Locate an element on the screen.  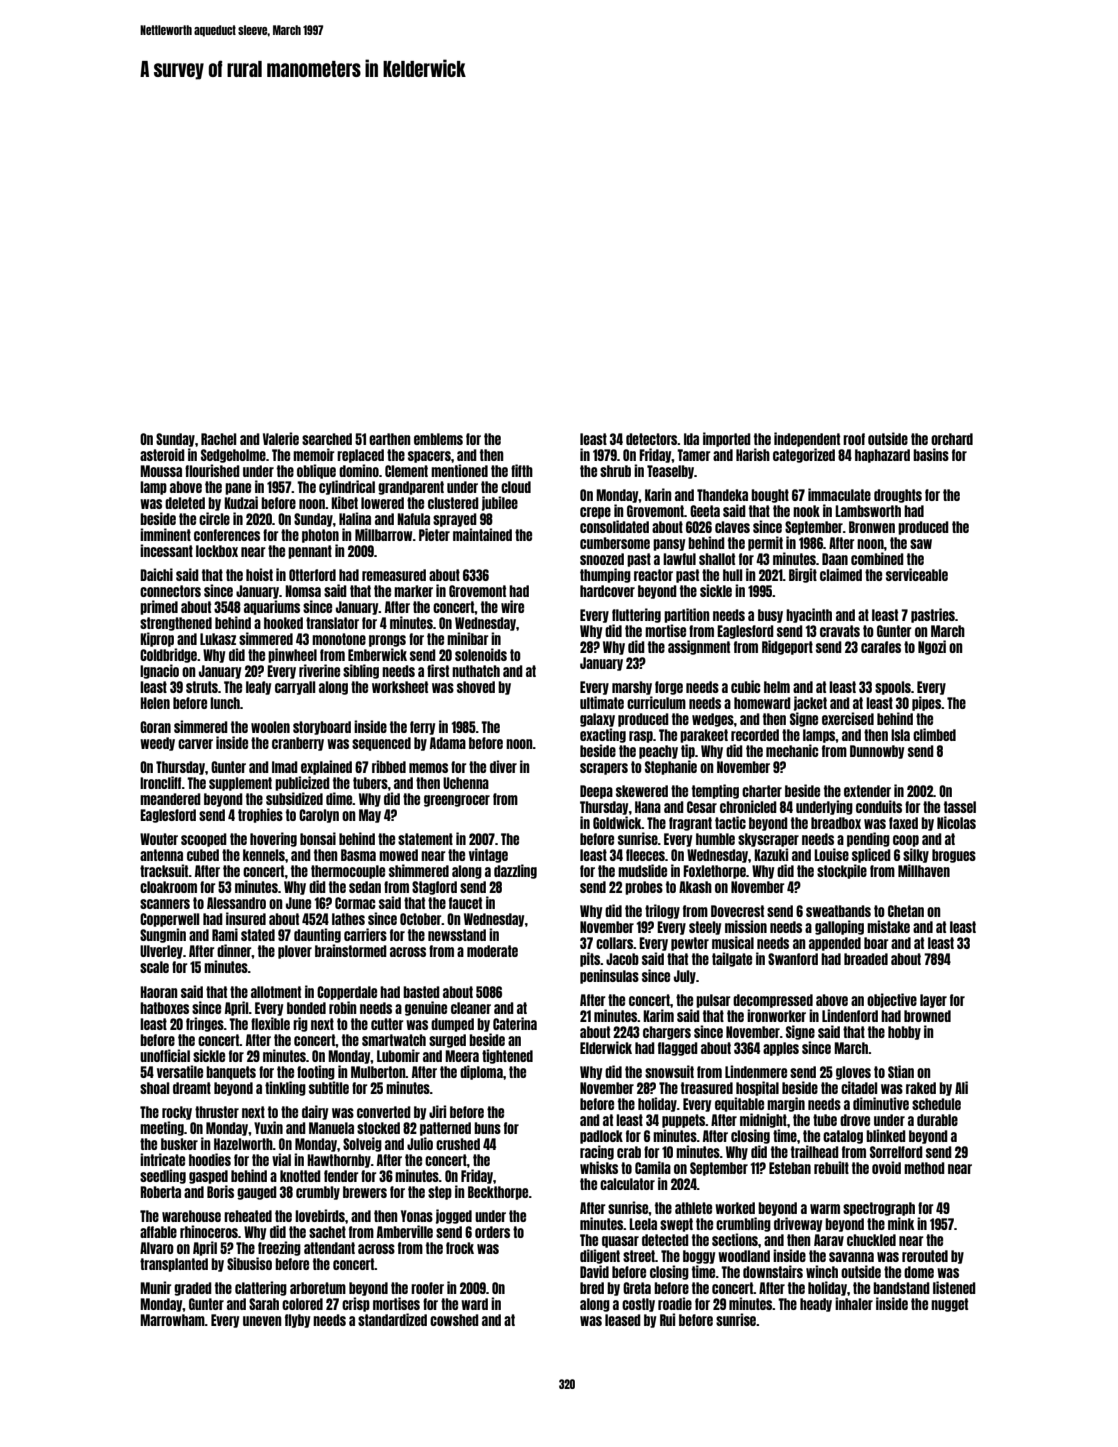
kennels is located at coordinates (264, 855).
